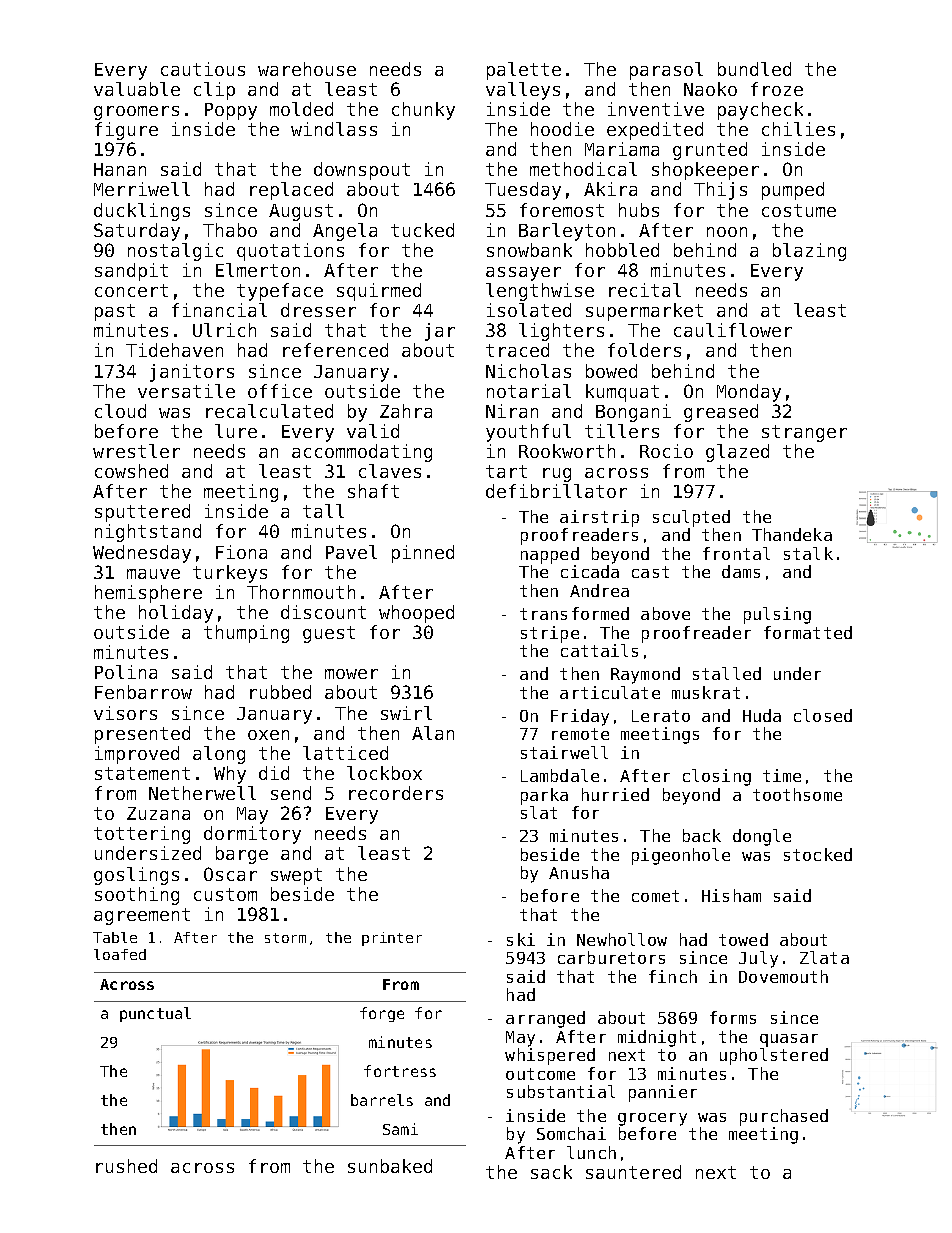 The image size is (952, 1233). Describe the element at coordinates (126, 672) in the screenshot. I see `Polina` at that location.
